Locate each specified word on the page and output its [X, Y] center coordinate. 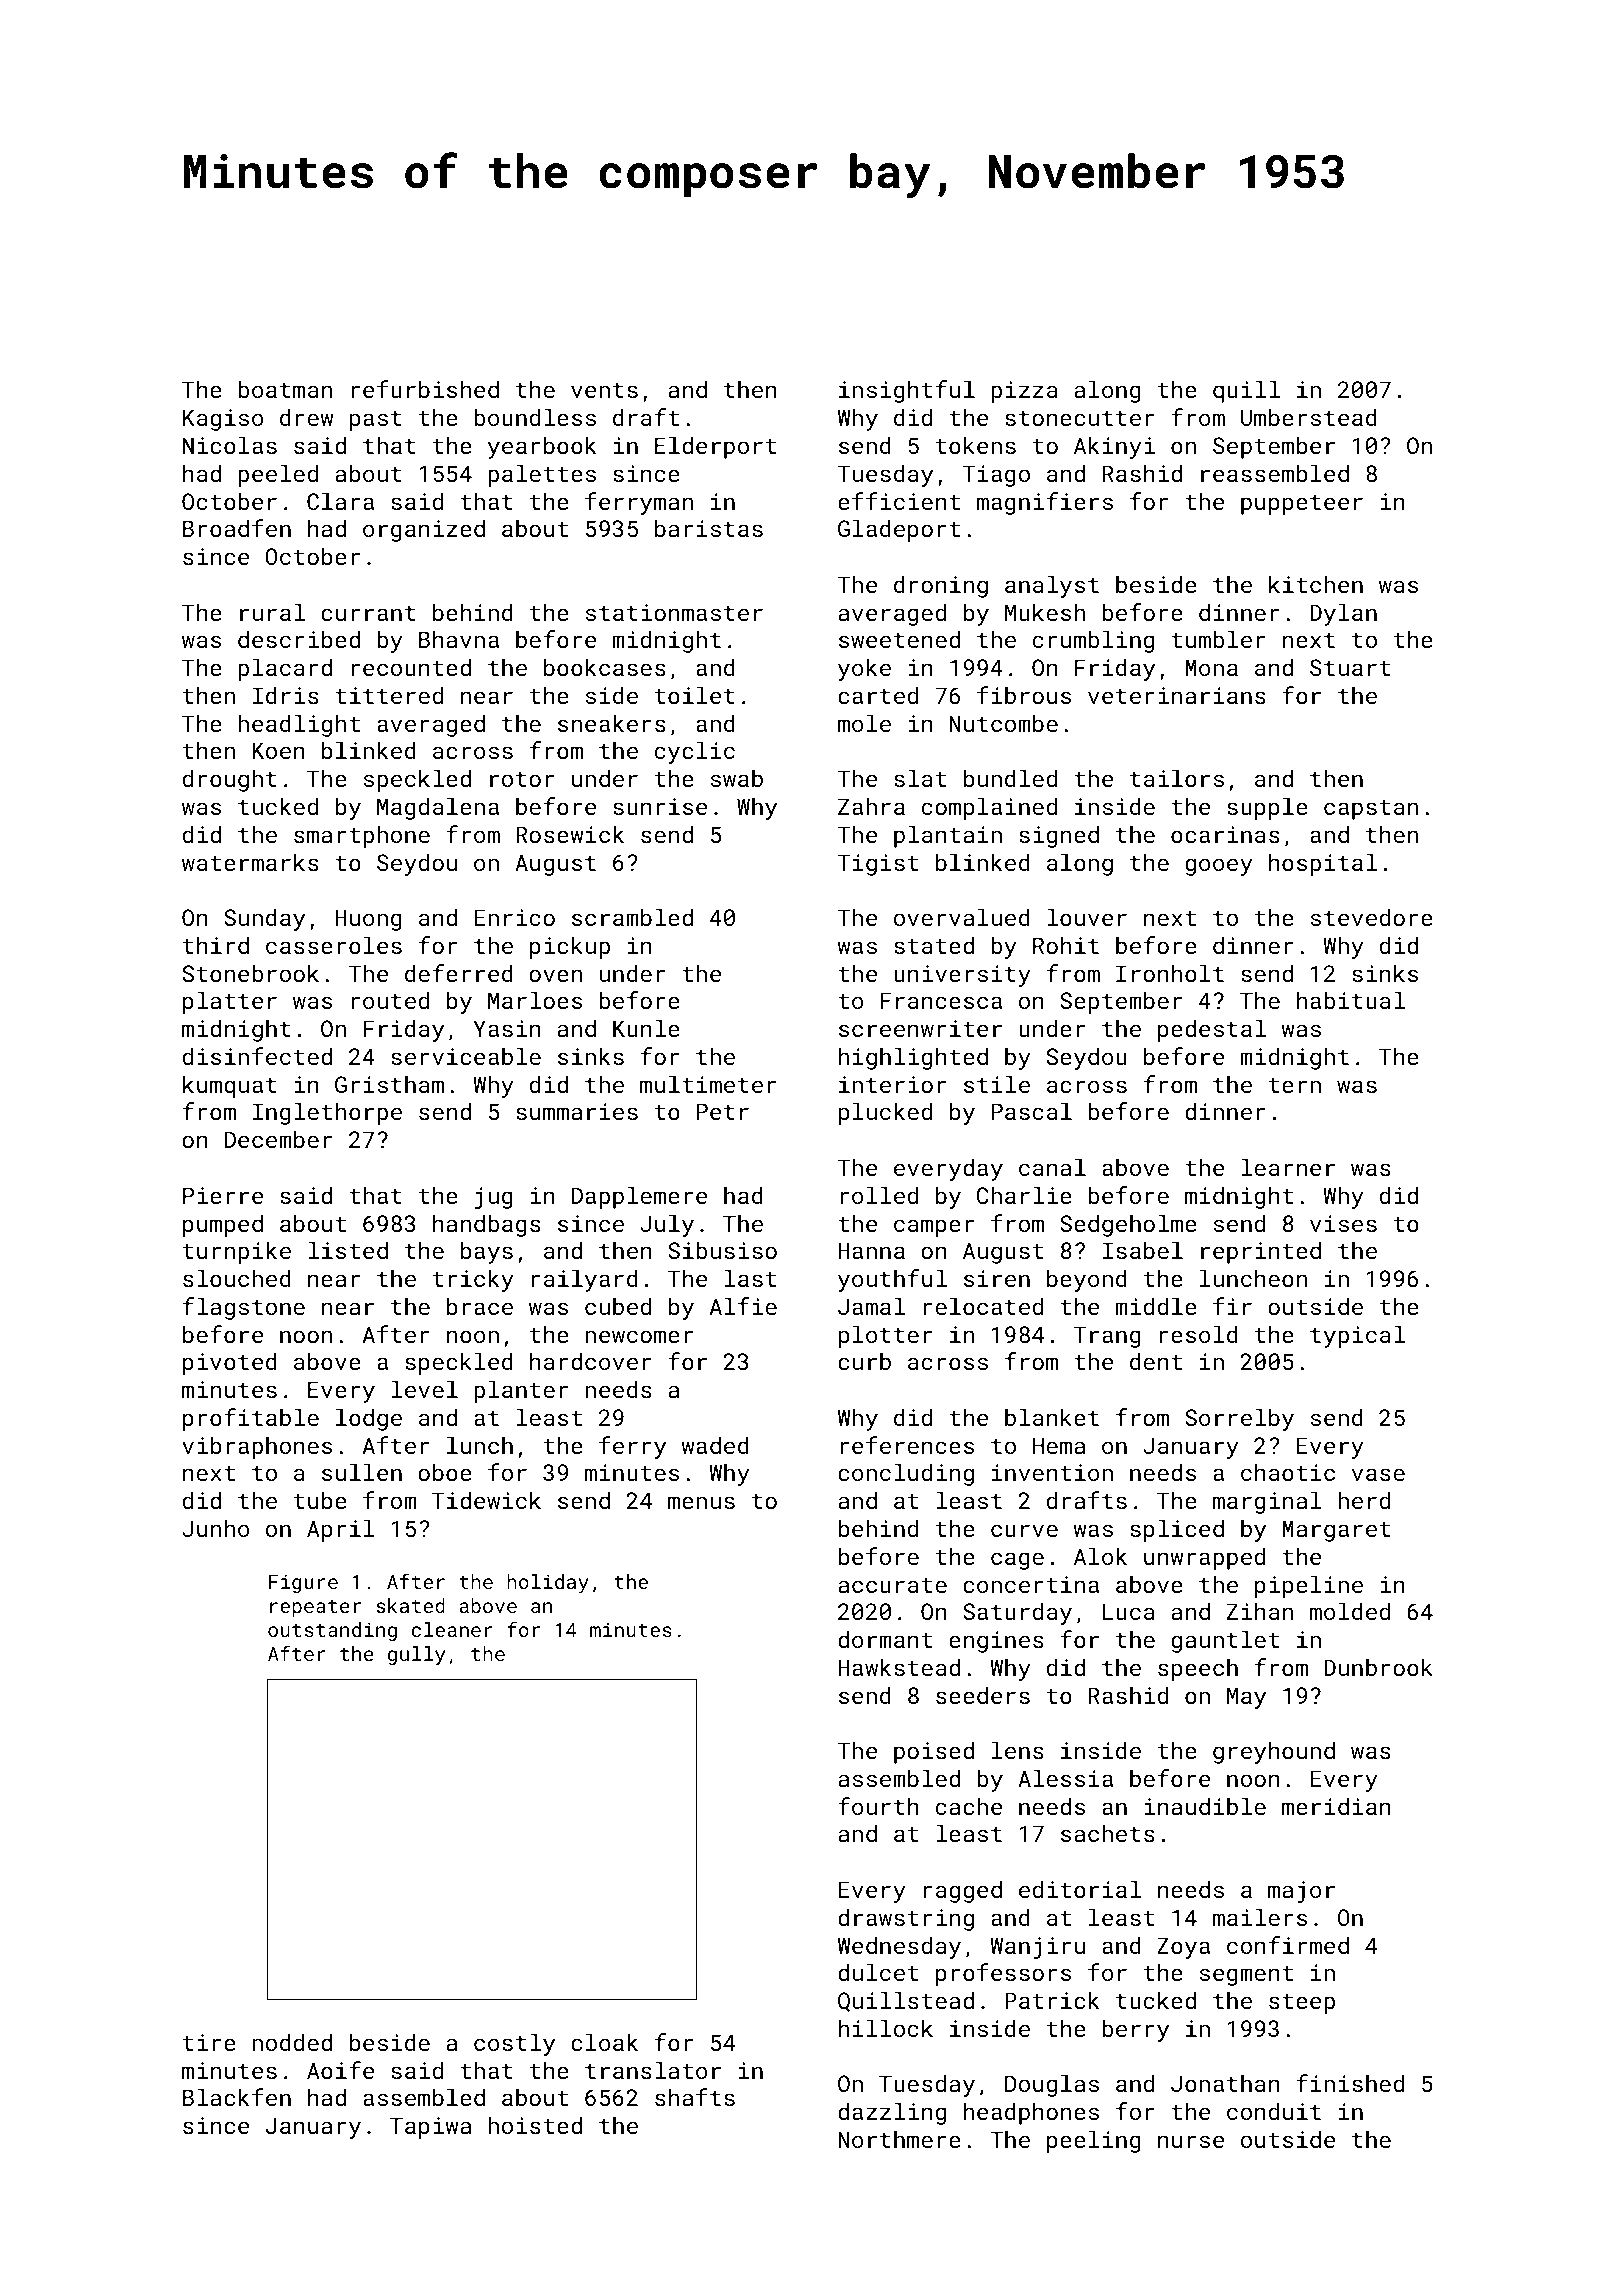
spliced [1177, 1530]
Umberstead [1309, 417]
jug [494, 1198]
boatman [285, 389]
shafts [695, 2097]
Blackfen [237, 2097]
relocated [983, 1306]
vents [604, 390]
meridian [1336, 1806]
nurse [1191, 2141]
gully [416, 1655]
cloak [604, 2042]
